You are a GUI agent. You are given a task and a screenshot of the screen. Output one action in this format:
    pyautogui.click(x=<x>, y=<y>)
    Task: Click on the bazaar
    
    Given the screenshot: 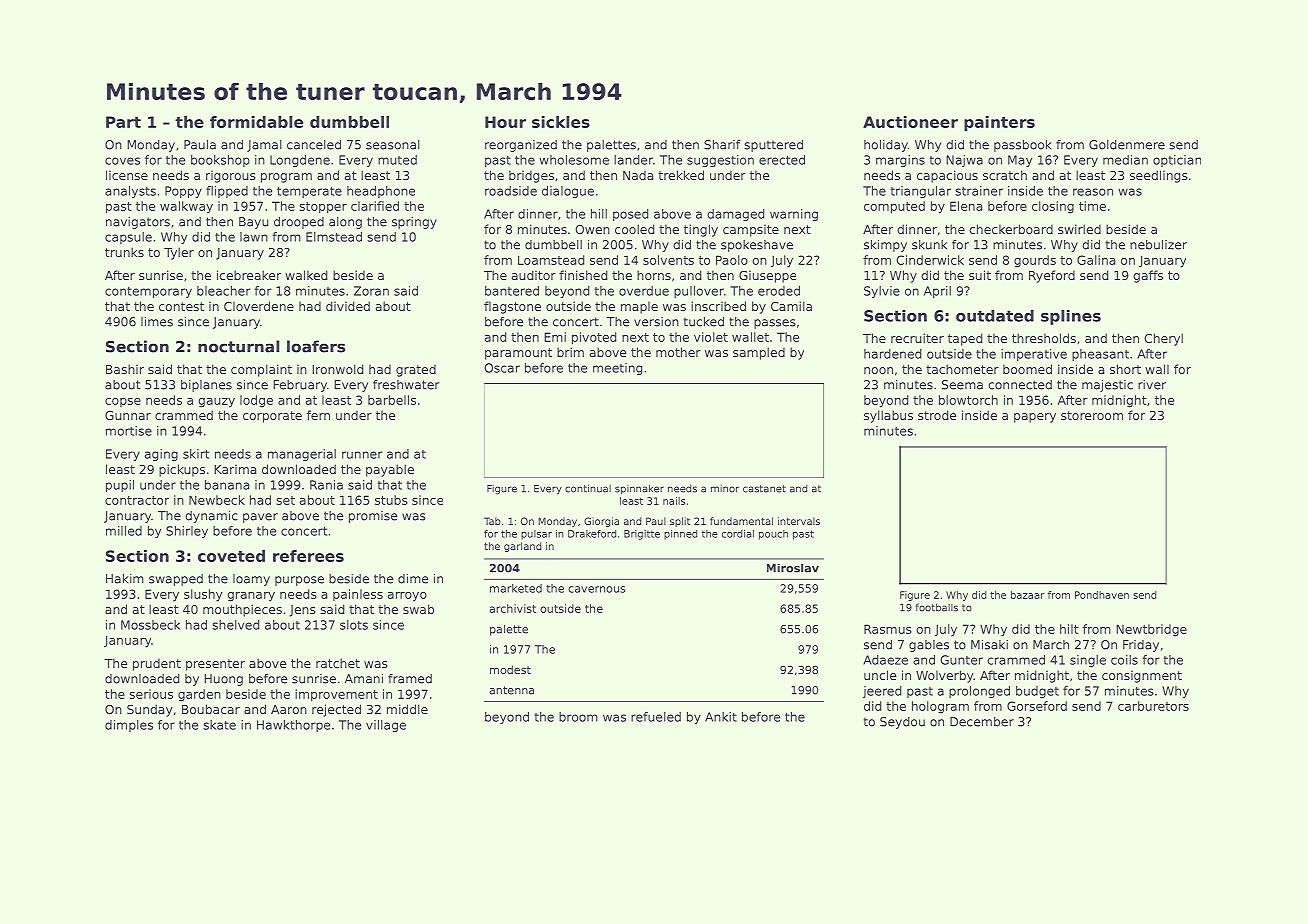 What is the action you would take?
    pyautogui.click(x=1027, y=595)
